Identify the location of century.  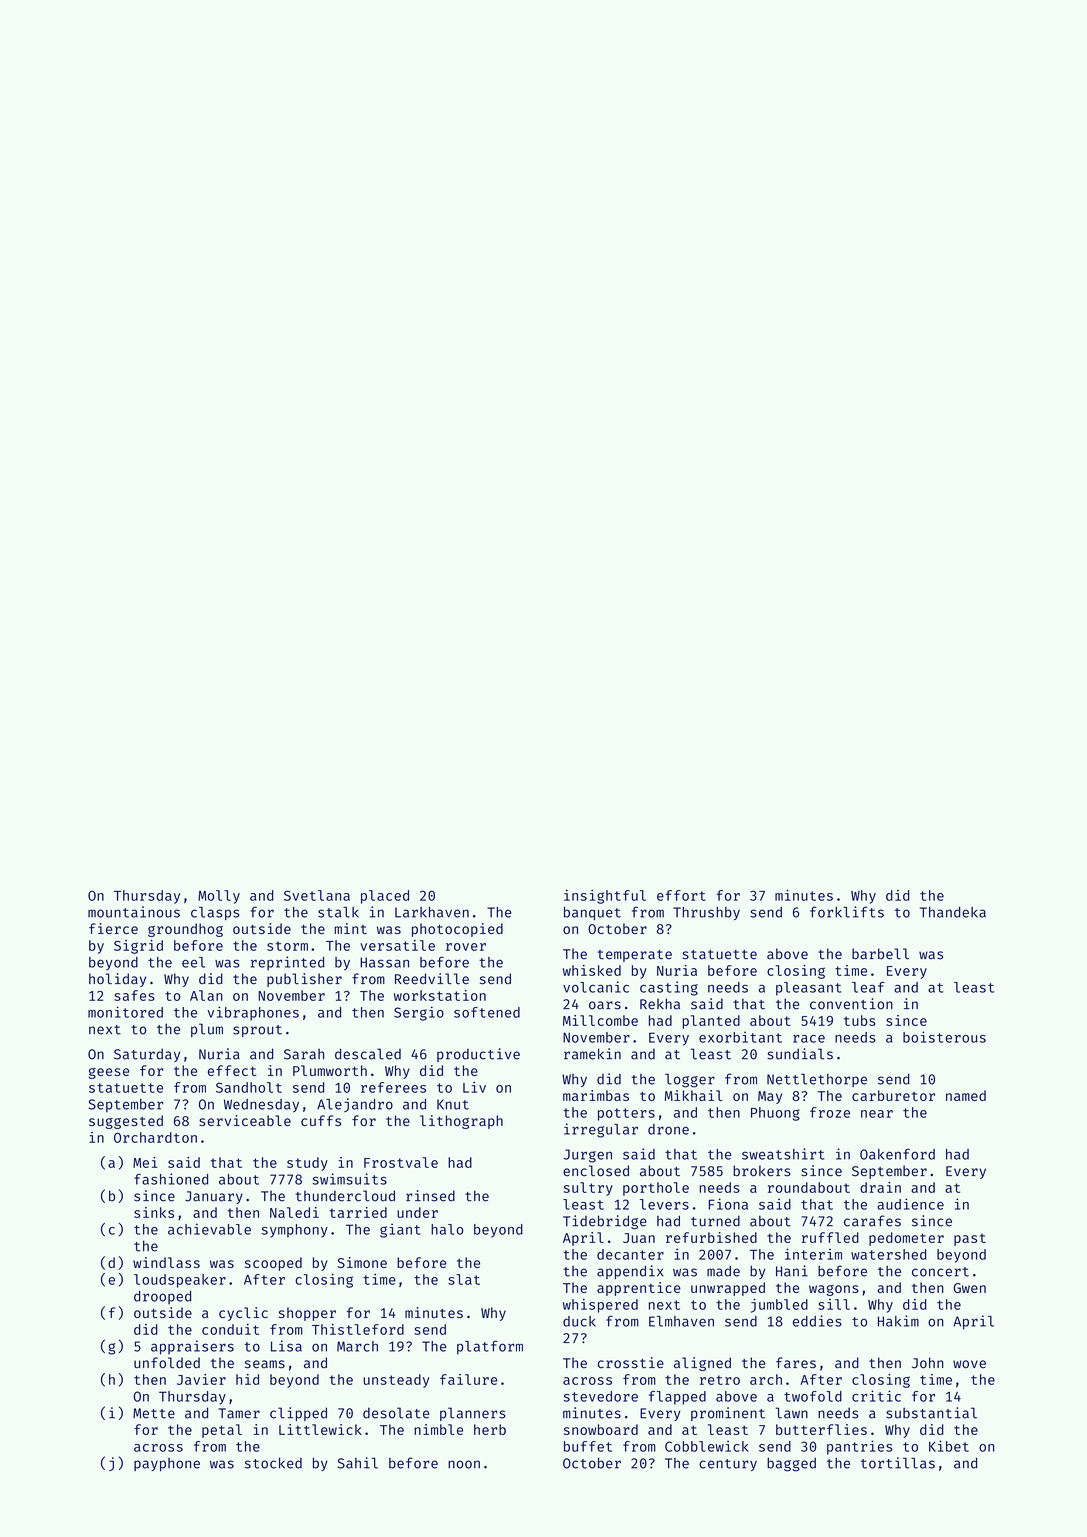
(728, 1465).
